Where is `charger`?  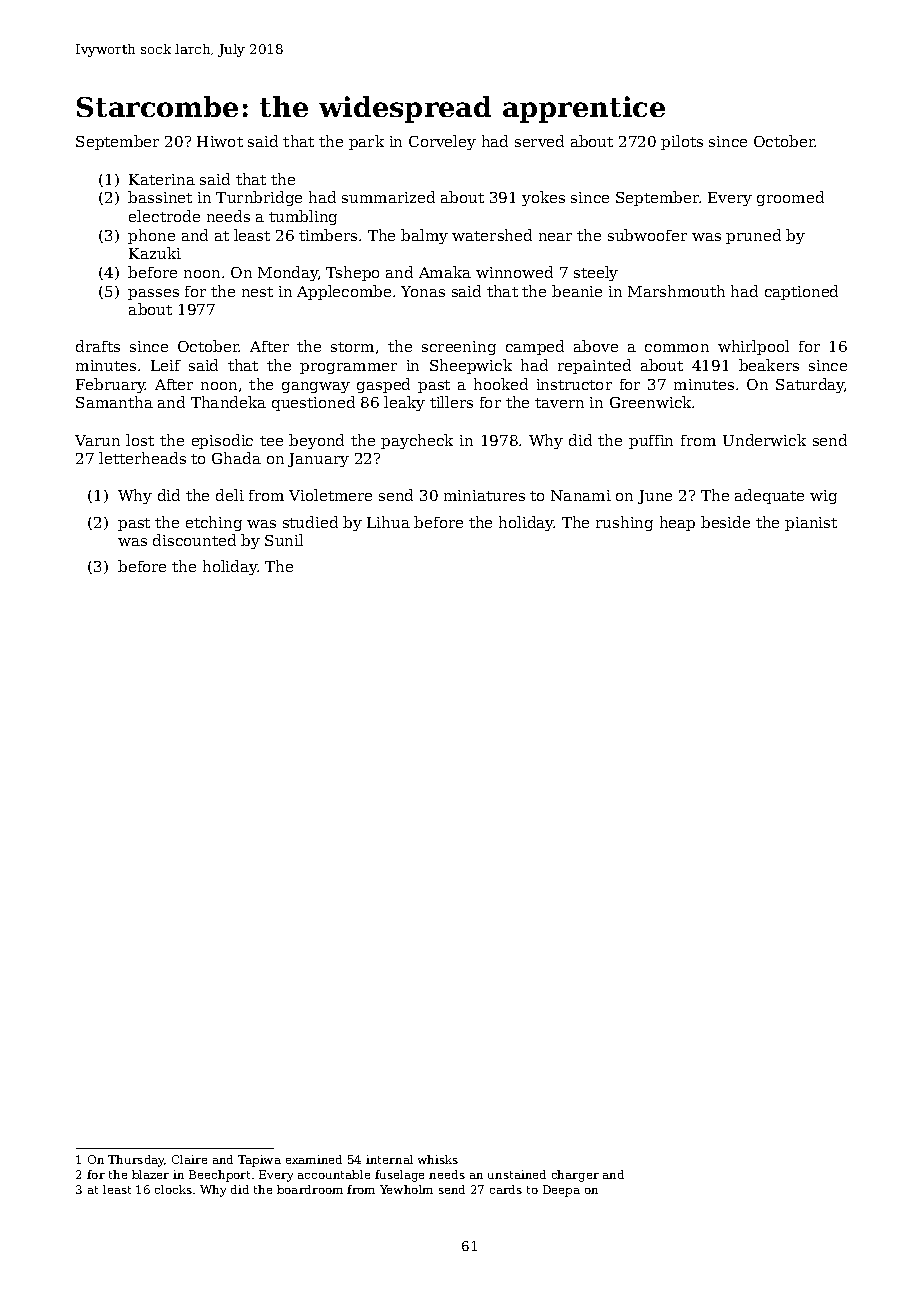
charger is located at coordinates (575, 1176).
